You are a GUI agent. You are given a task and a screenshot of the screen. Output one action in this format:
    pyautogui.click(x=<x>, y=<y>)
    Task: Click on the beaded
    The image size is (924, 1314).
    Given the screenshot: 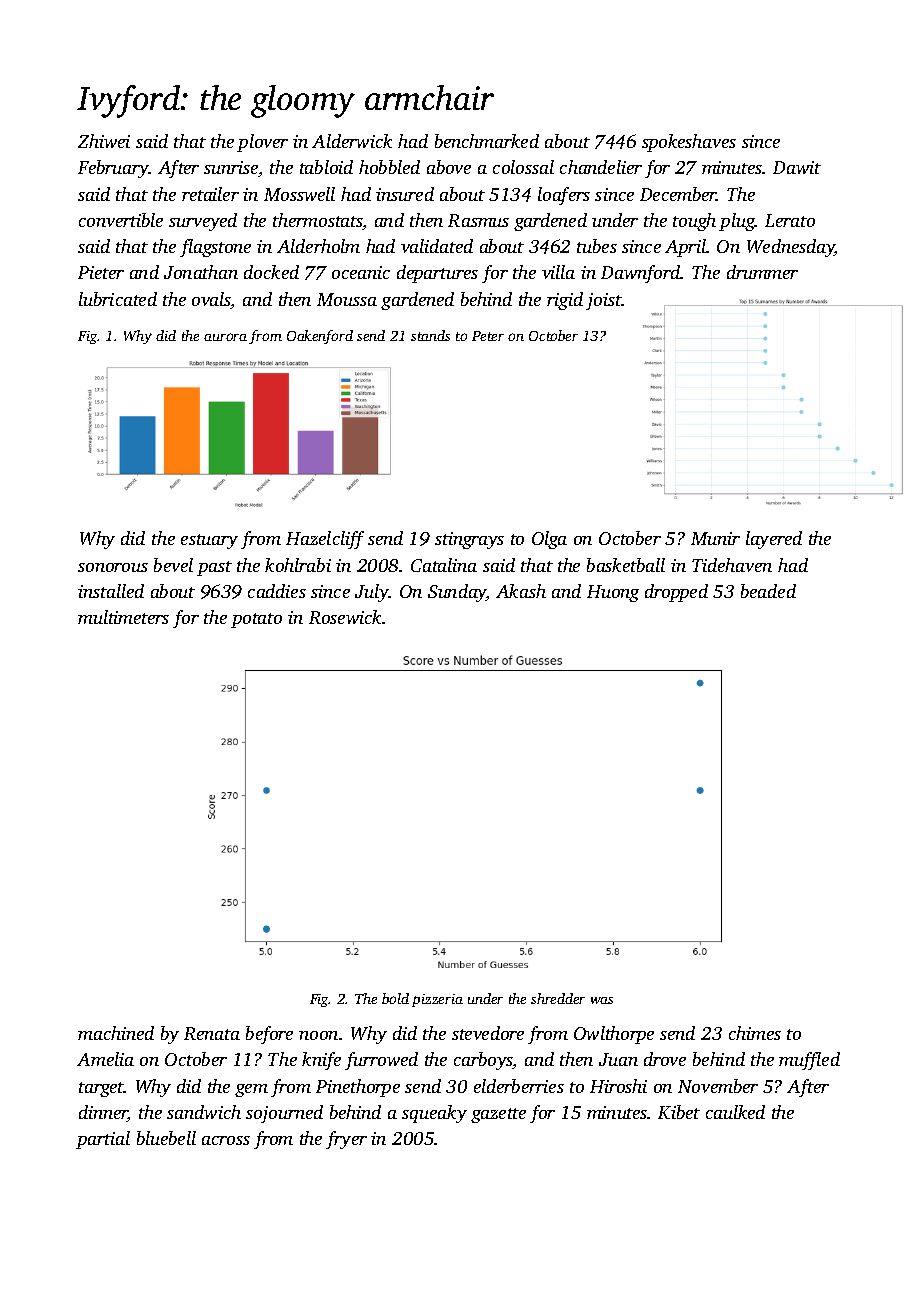 What is the action you would take?
    pyautogui.click(x=768, y=591)
